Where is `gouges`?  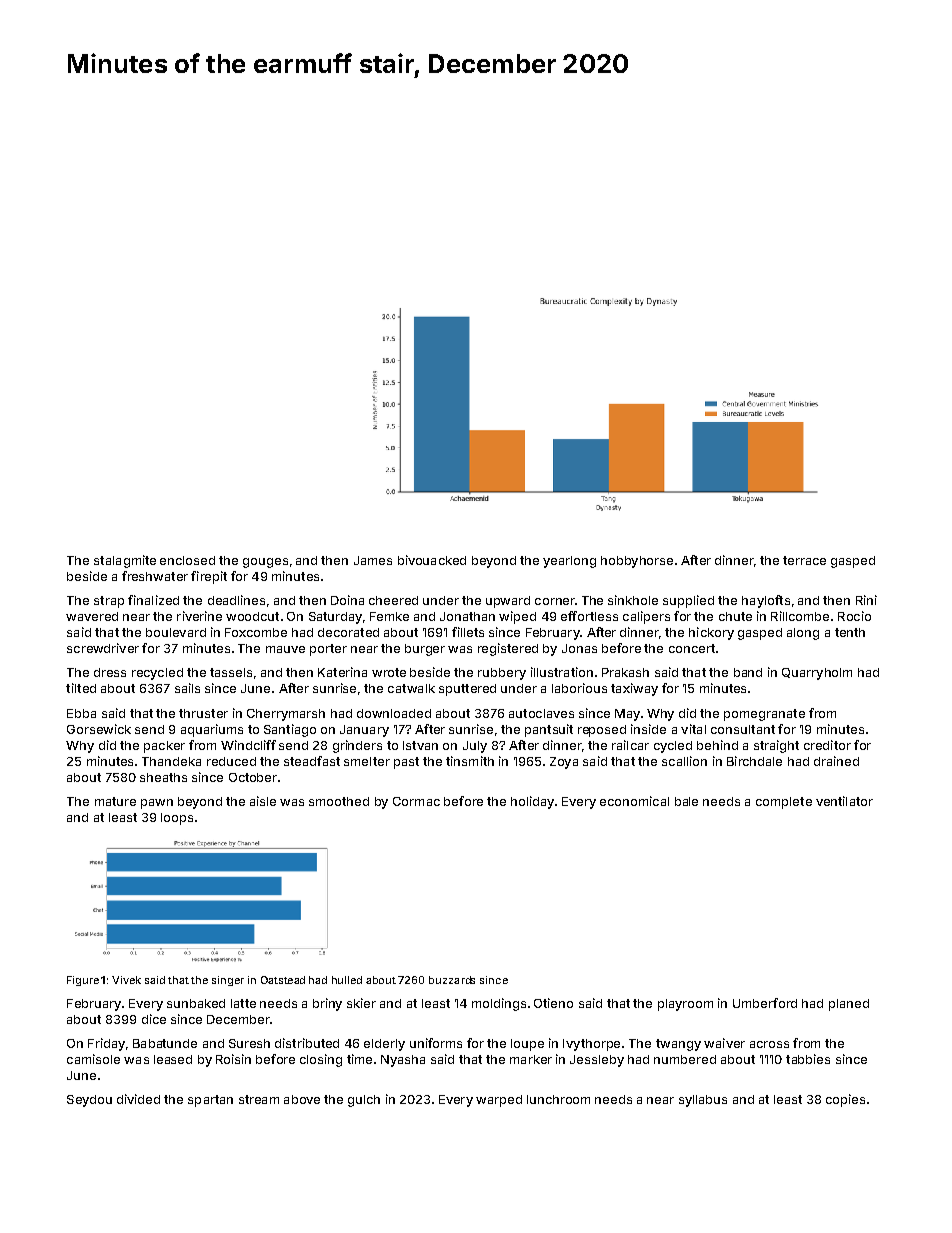
gouges is located at coordinates (265, 563).
